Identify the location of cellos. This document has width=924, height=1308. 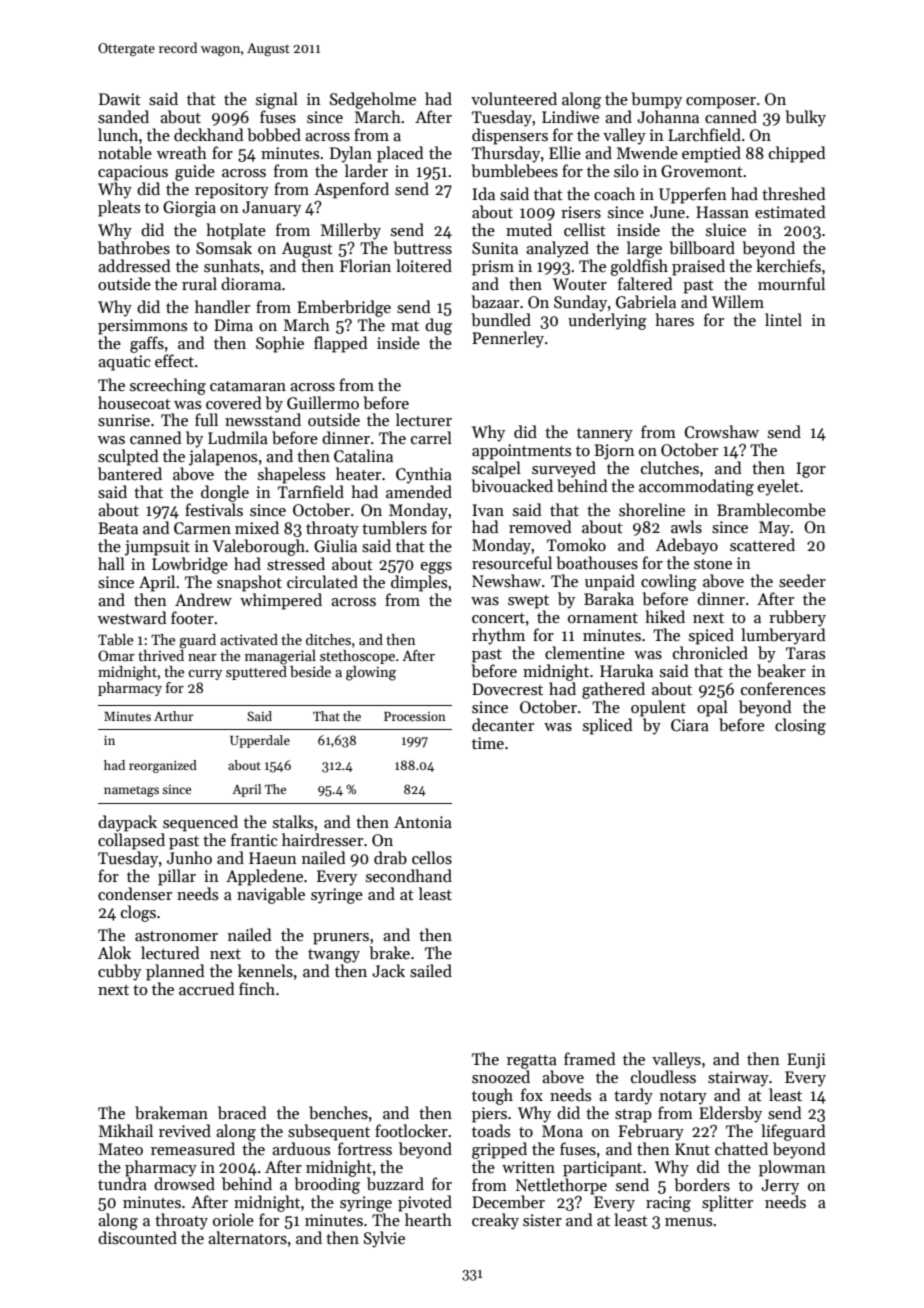
(432, 858).
